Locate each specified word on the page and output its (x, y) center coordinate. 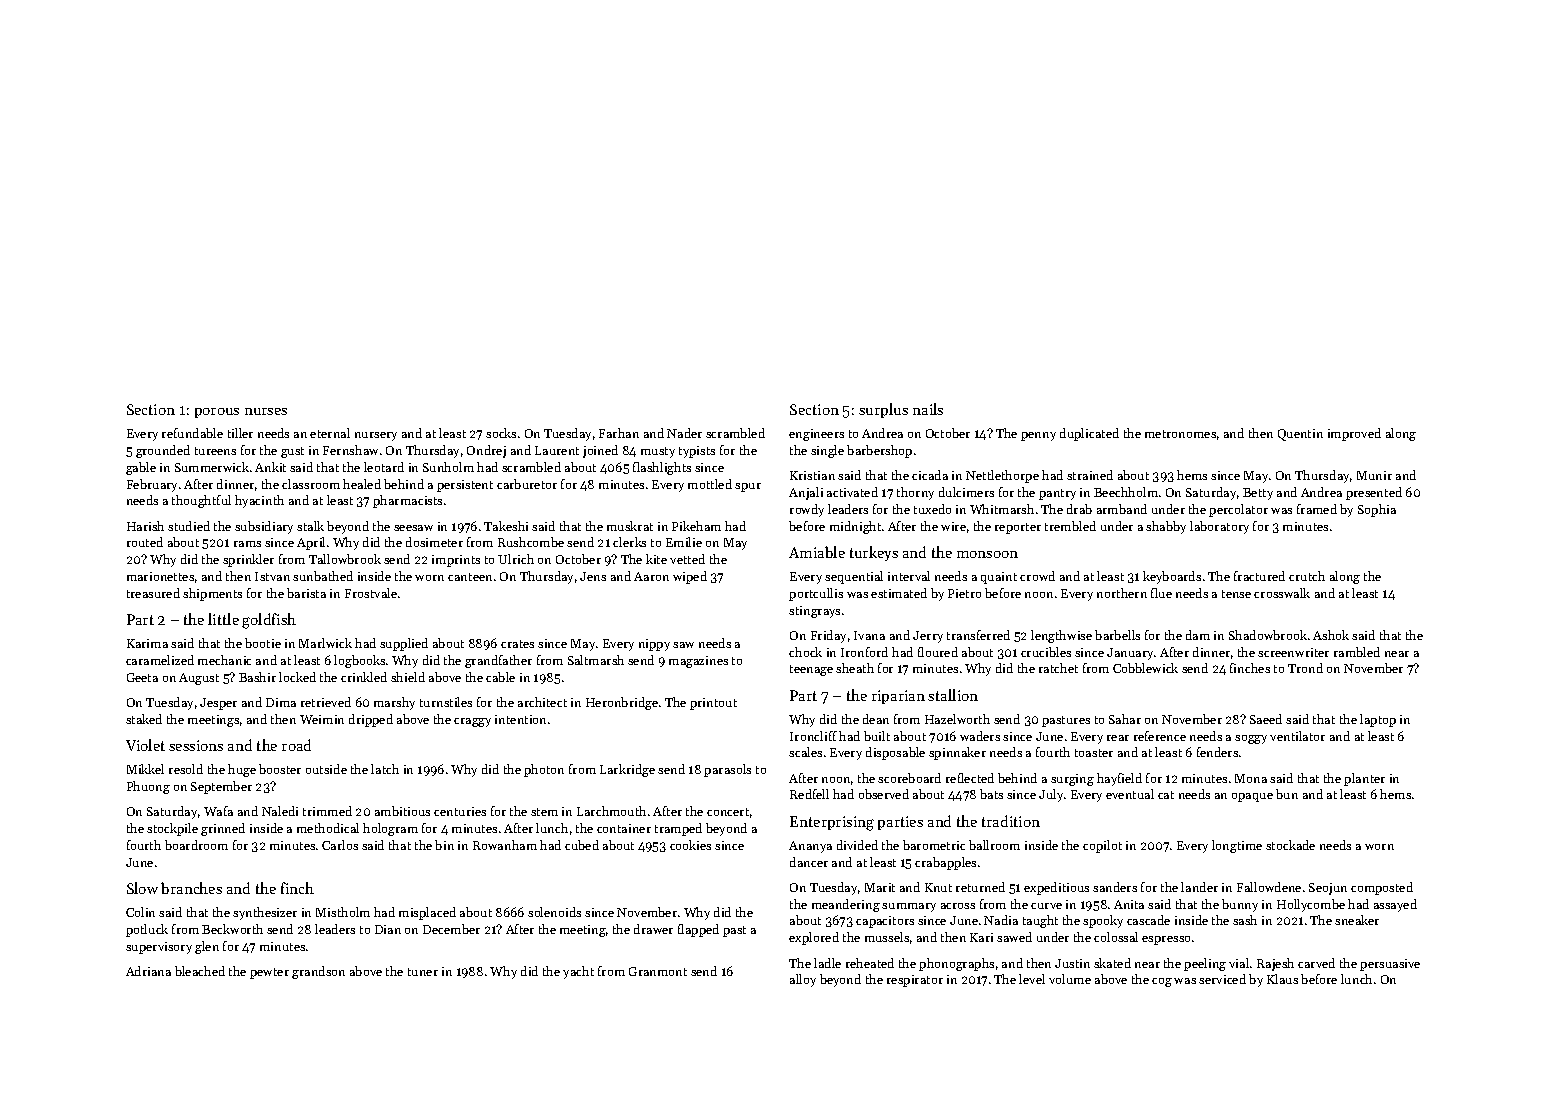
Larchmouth (611, 811)
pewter (269, 973)
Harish (145, 526)
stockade (1290, 845)
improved (1354, 434)
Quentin (1300, 435)
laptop (1378, 720)
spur (748, 487)
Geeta (142, 677)
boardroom (196, 845)
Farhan (619, 433)
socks (501, 433)
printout (713, 704)
